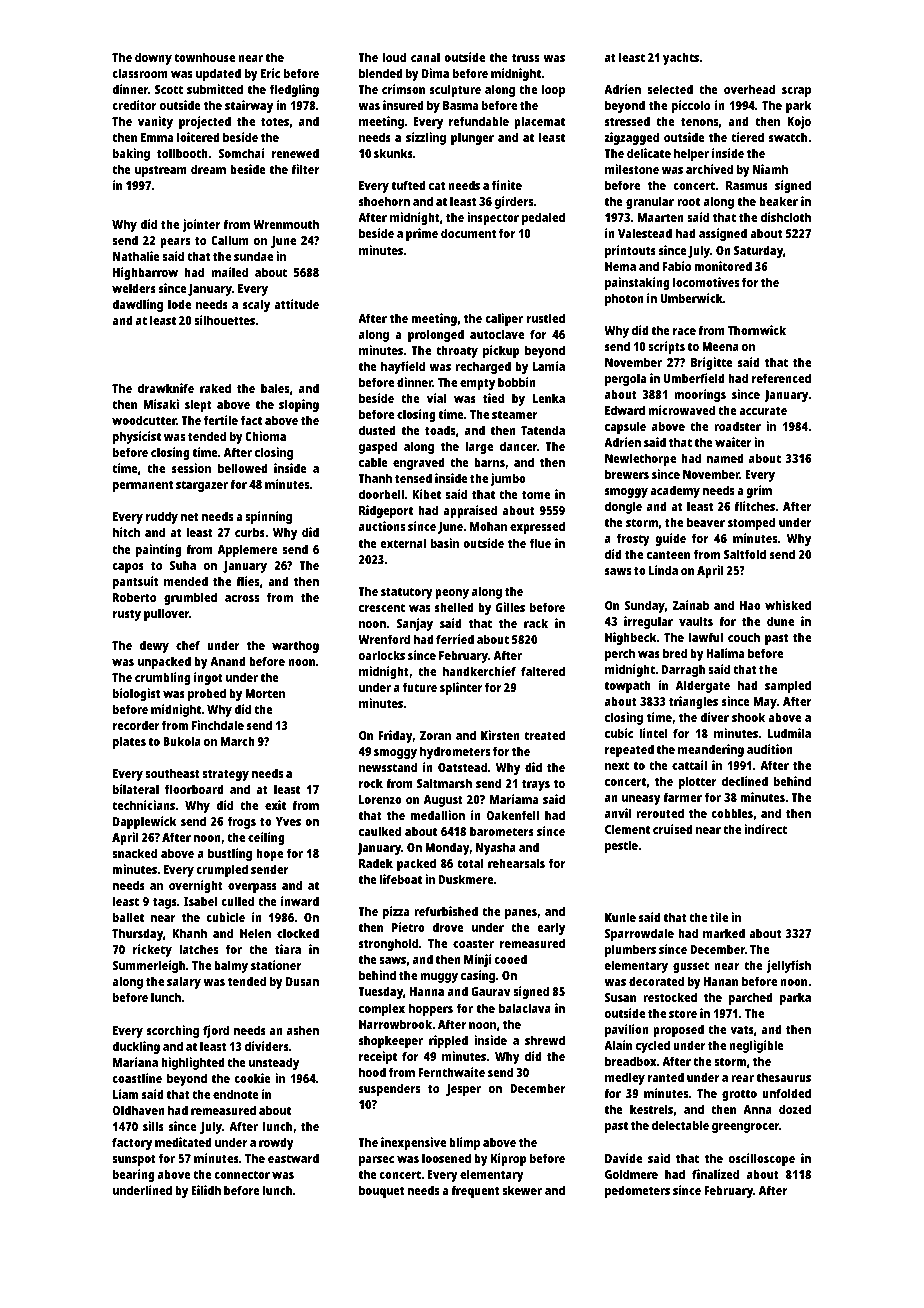  I want to click on rowdy, so click(276, 1143).
